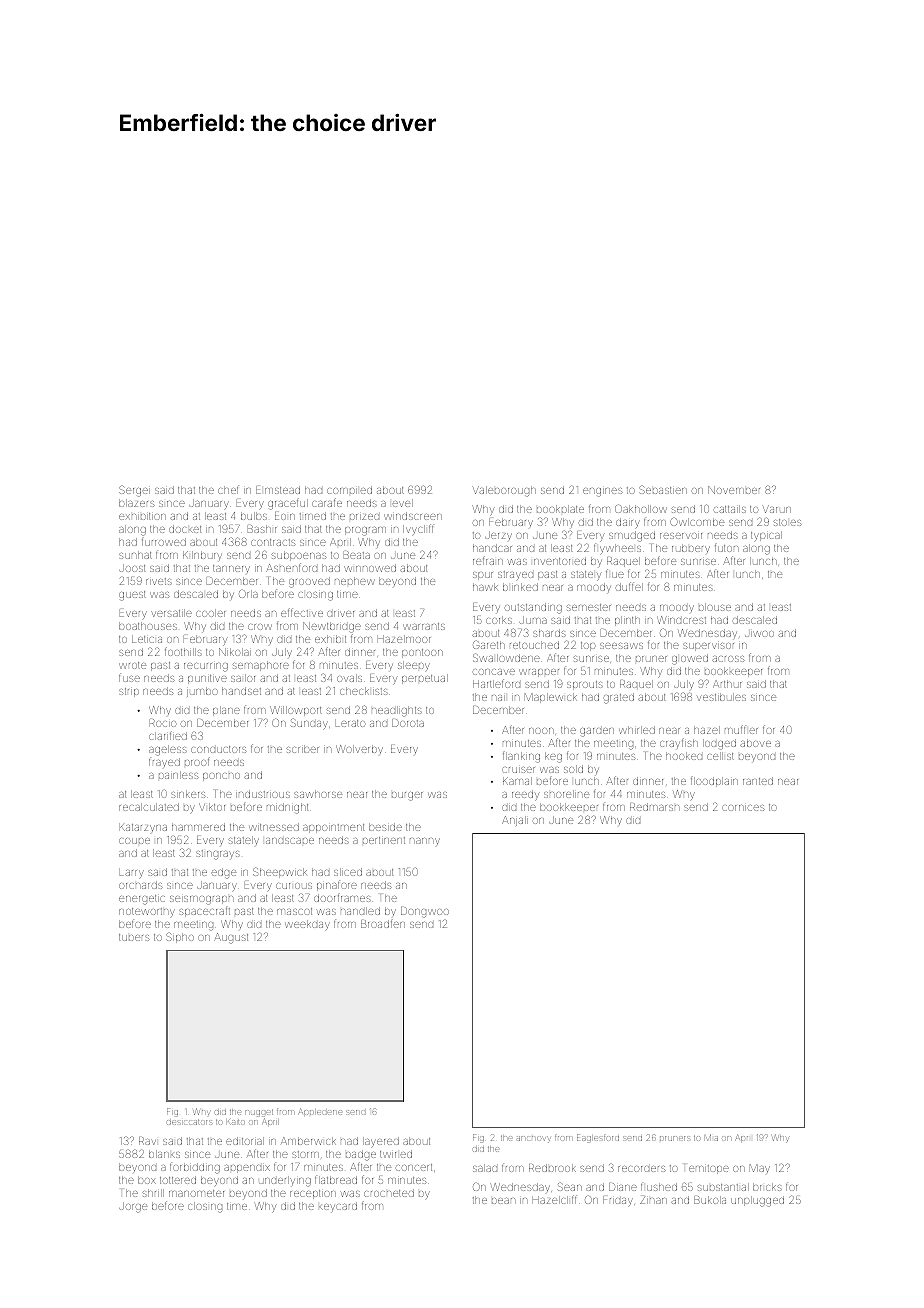 This screenshot has height=1308, width=924. I want to click on November, so click(734, 490).
